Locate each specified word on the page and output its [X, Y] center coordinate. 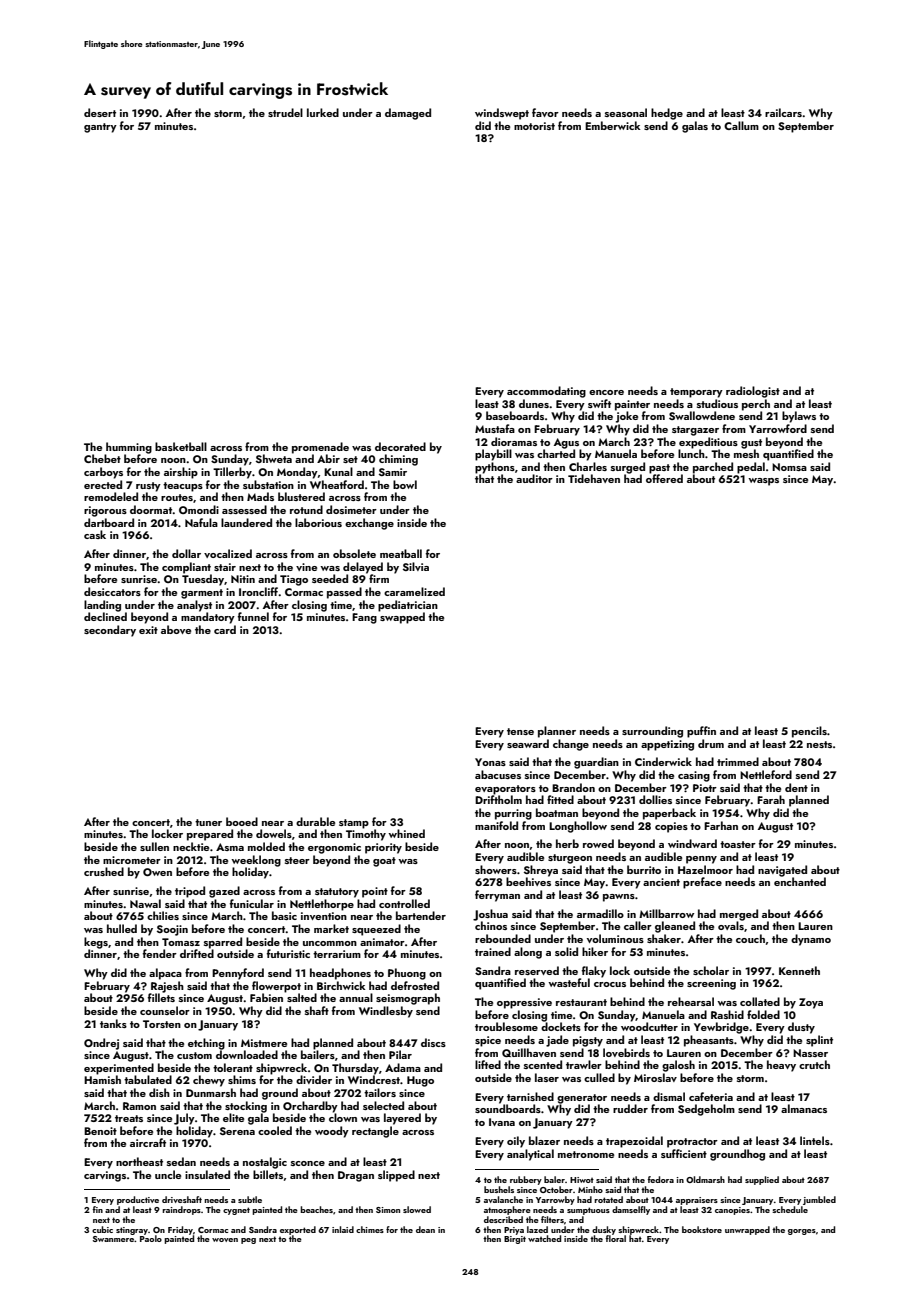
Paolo [151, 1238]
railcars [783, 112]
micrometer [132, 860]
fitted [560, 799]
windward [692, 843]
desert [100, 112]
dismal [669, 1096]
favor [545, 112]
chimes [370, 1229]
